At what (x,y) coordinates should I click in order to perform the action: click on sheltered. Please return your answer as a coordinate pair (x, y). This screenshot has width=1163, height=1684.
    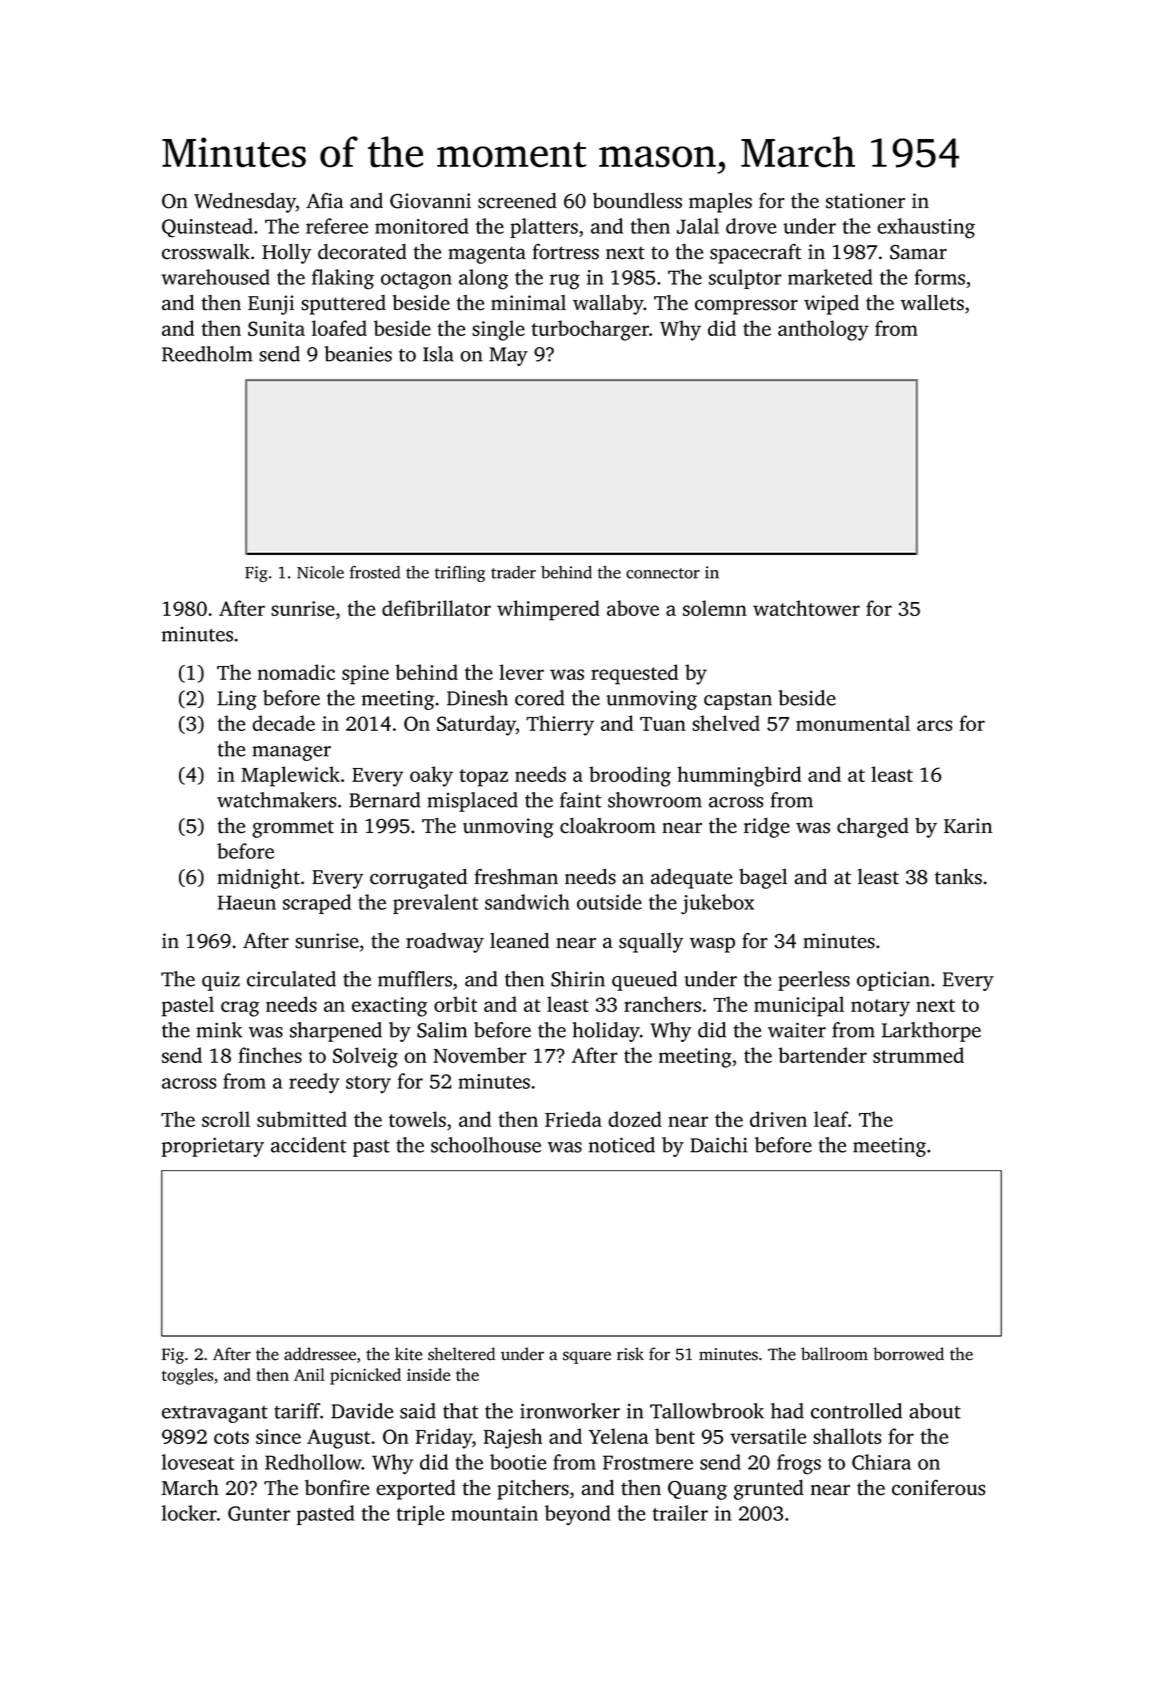
    Looking at the image, I should click on (461, 1354).
